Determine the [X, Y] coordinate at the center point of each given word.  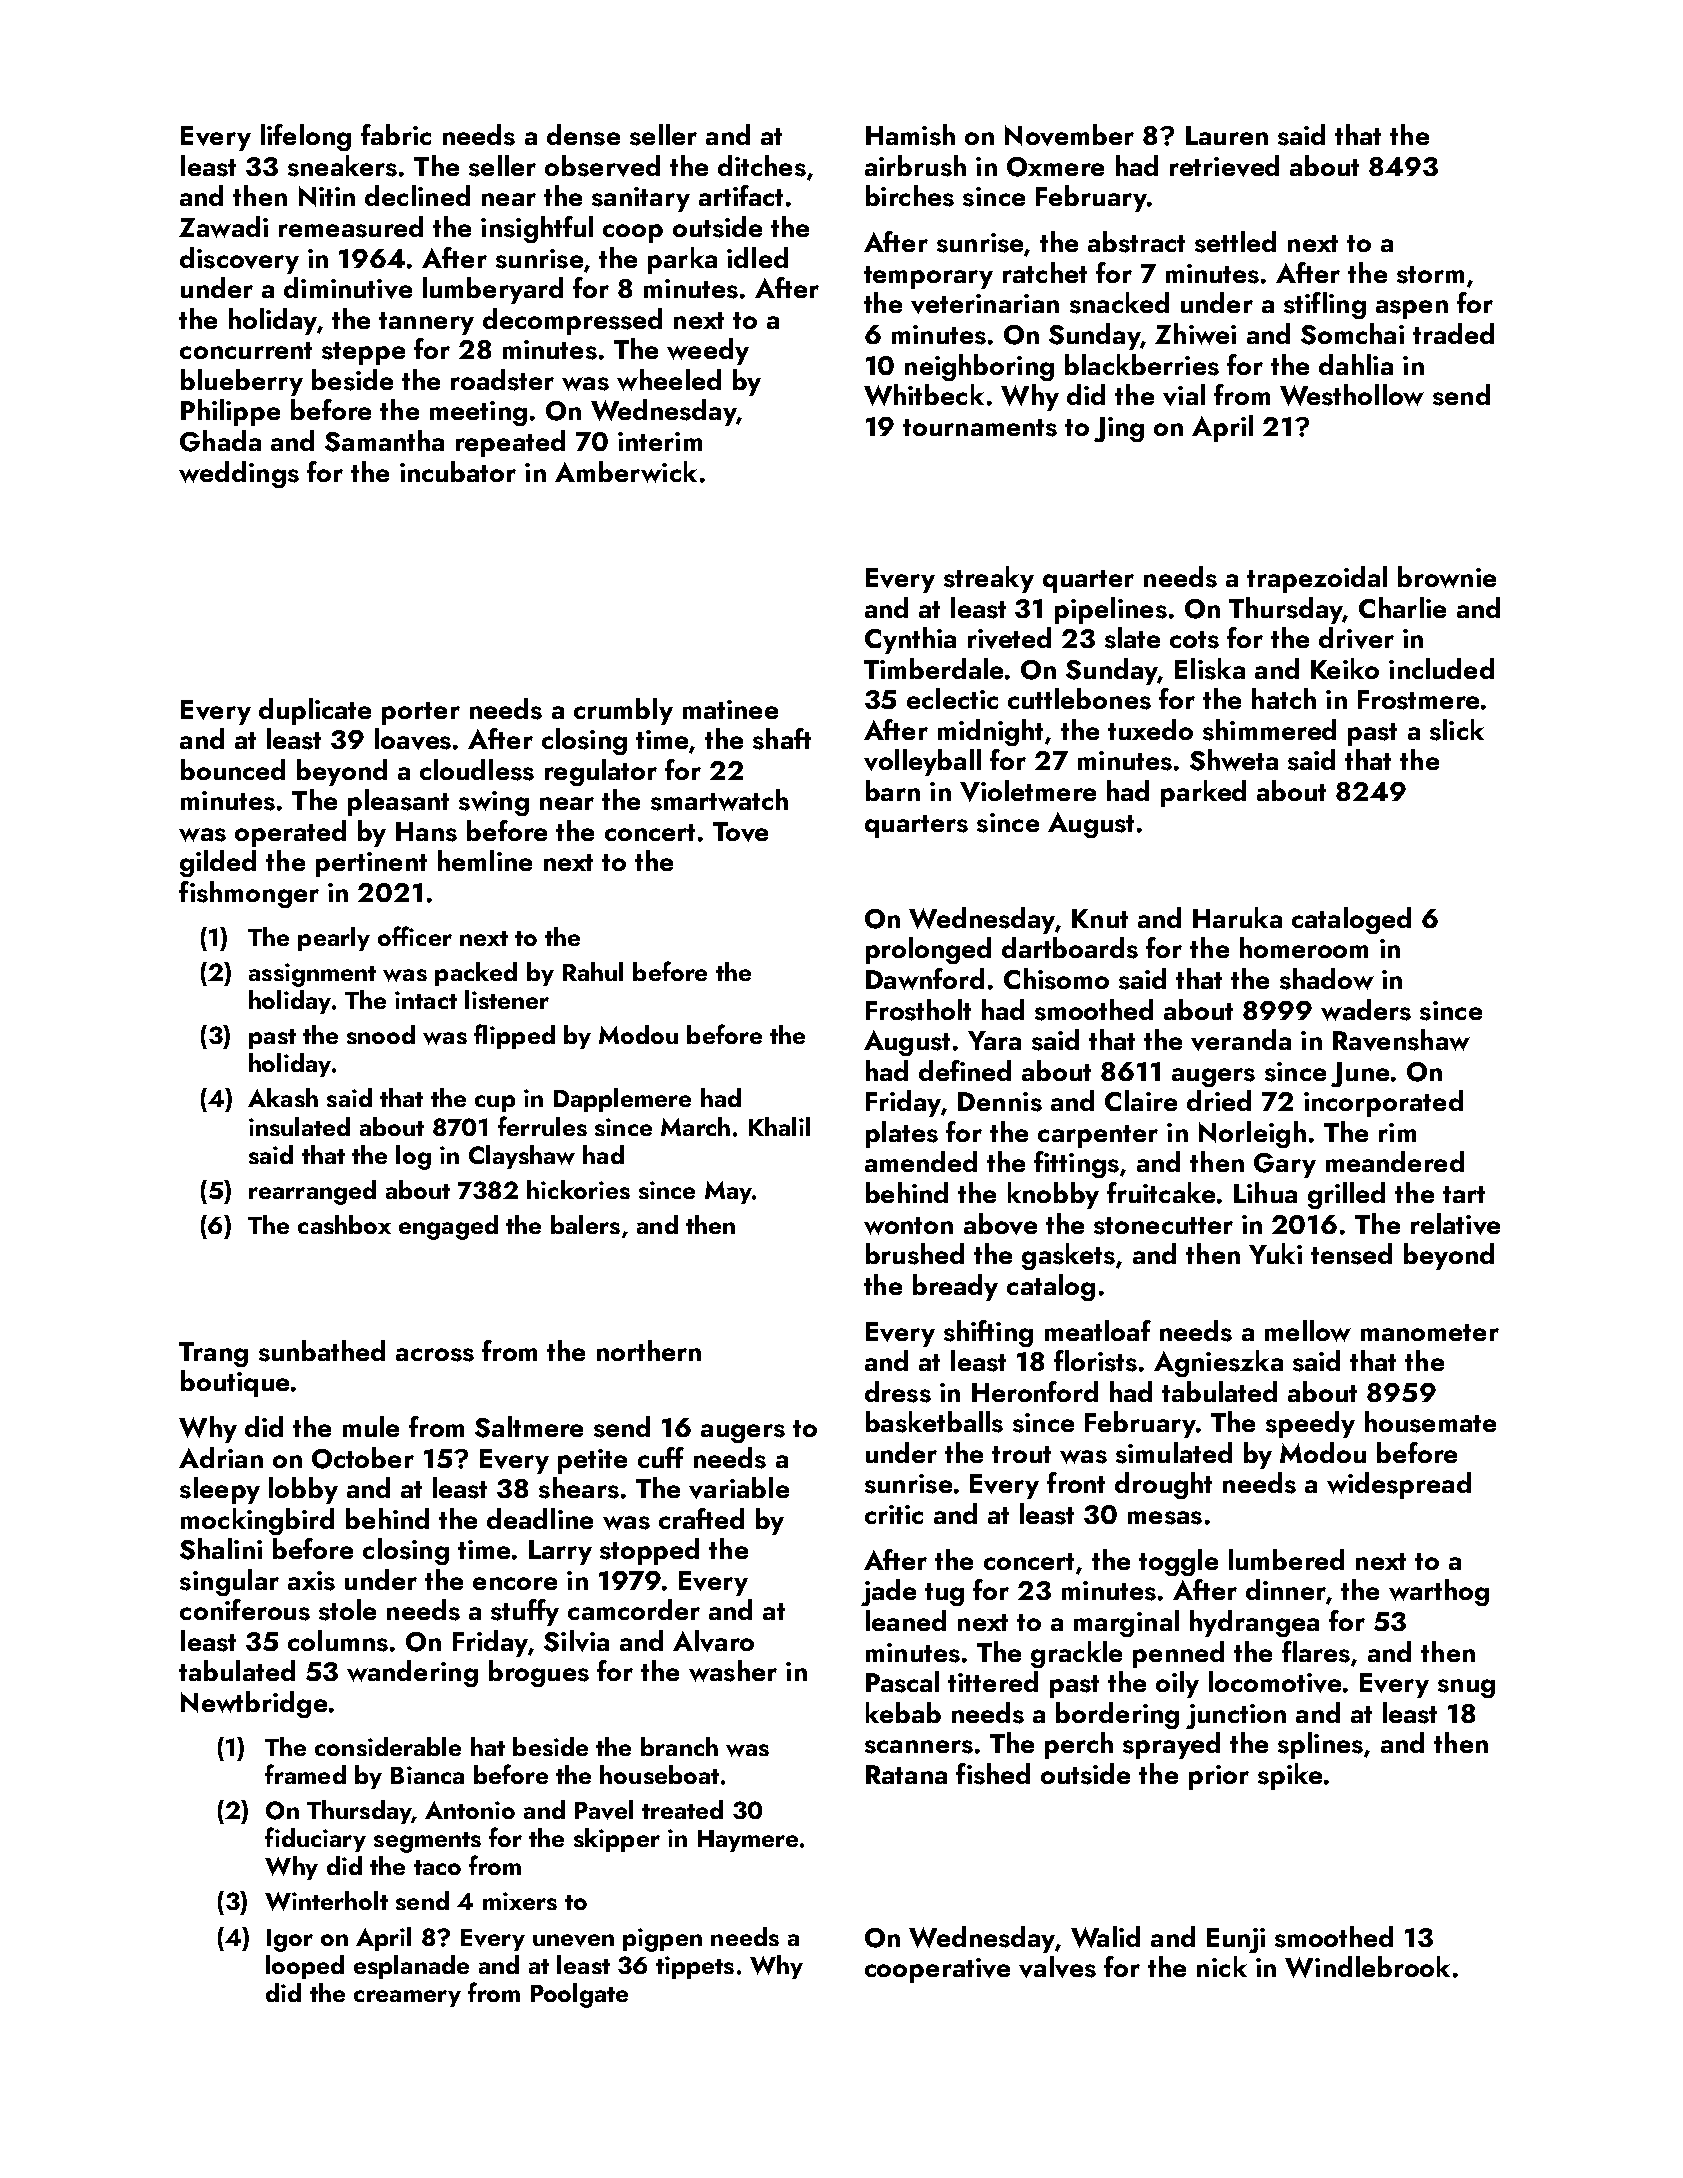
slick [1457, 730]
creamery [407, 1998]
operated [290, 833]
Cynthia [910, 640]
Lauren [1227, 135]
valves [1057, 1967]
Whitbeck [924, 395]
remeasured [351, 227]
